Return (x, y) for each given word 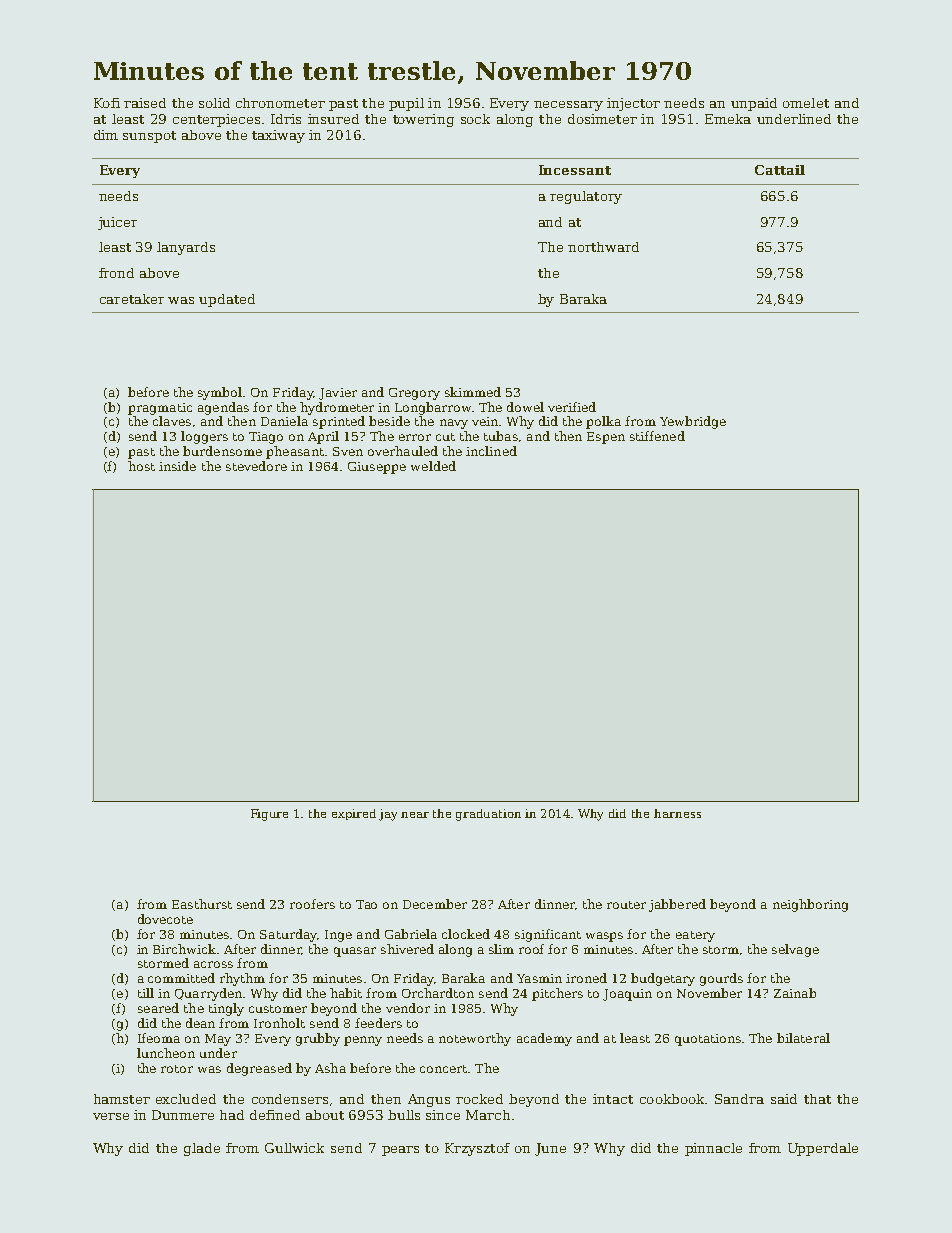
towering (423, 120)
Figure (269, 815)
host (141, 466)
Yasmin (539, 978)
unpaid (754, 104)
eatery (695, 936)
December (435, 904)
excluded (186, 1099)
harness (677, 813)
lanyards (186, 248)
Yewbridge (693, 422)
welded (433, 466)
